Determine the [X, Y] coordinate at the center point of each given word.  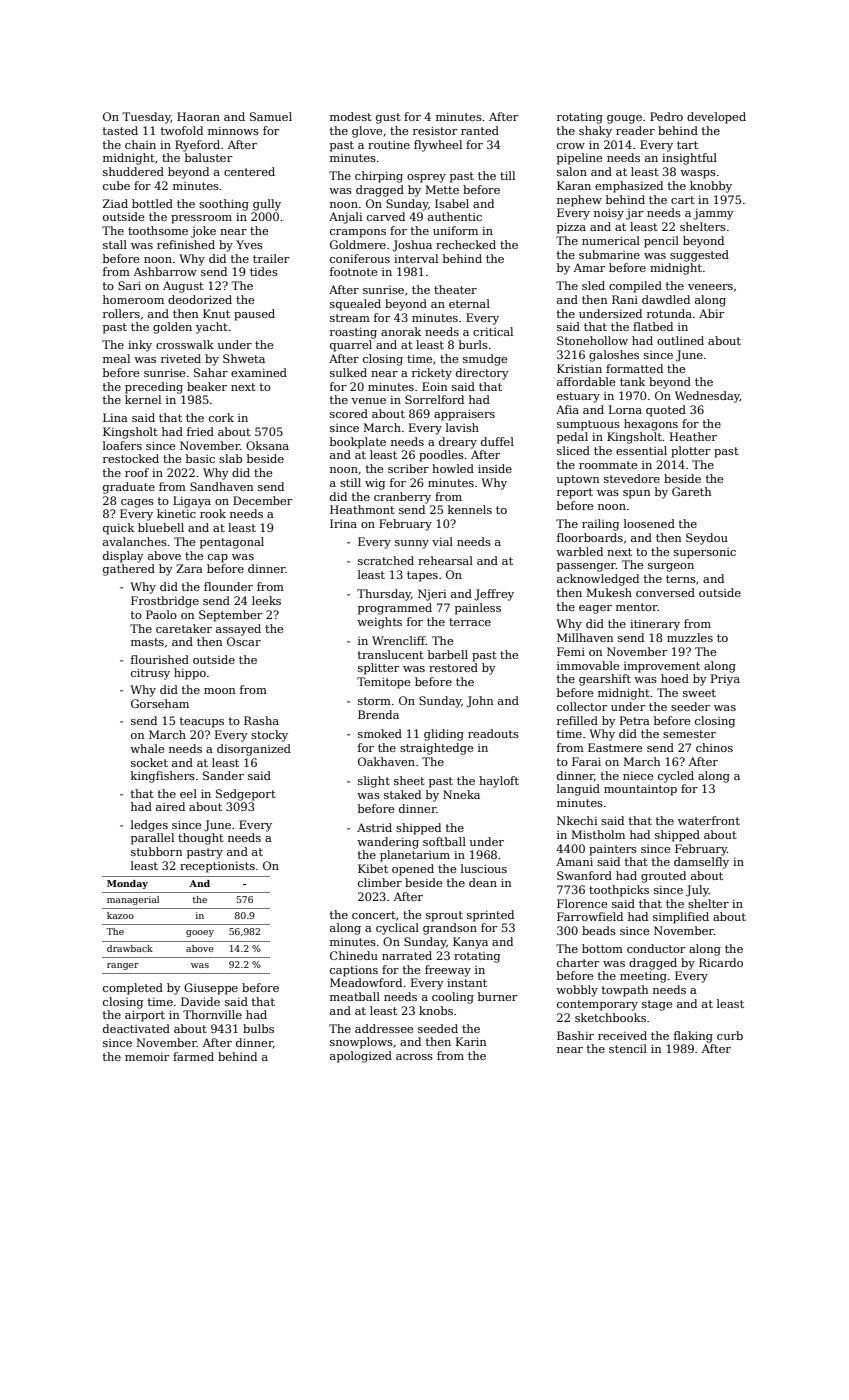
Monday [127, 884]
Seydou [707, 539]
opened [413, 870]
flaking [693, 1037]
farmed [193, 1056]
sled [593, 285]
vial [442, 541]
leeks [266, 600]
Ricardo [721, 962]
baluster [208, 157]
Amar [589, 267]
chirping [379, 177]
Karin [471, 1041]
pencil [661, 242]
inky [140, 346]
